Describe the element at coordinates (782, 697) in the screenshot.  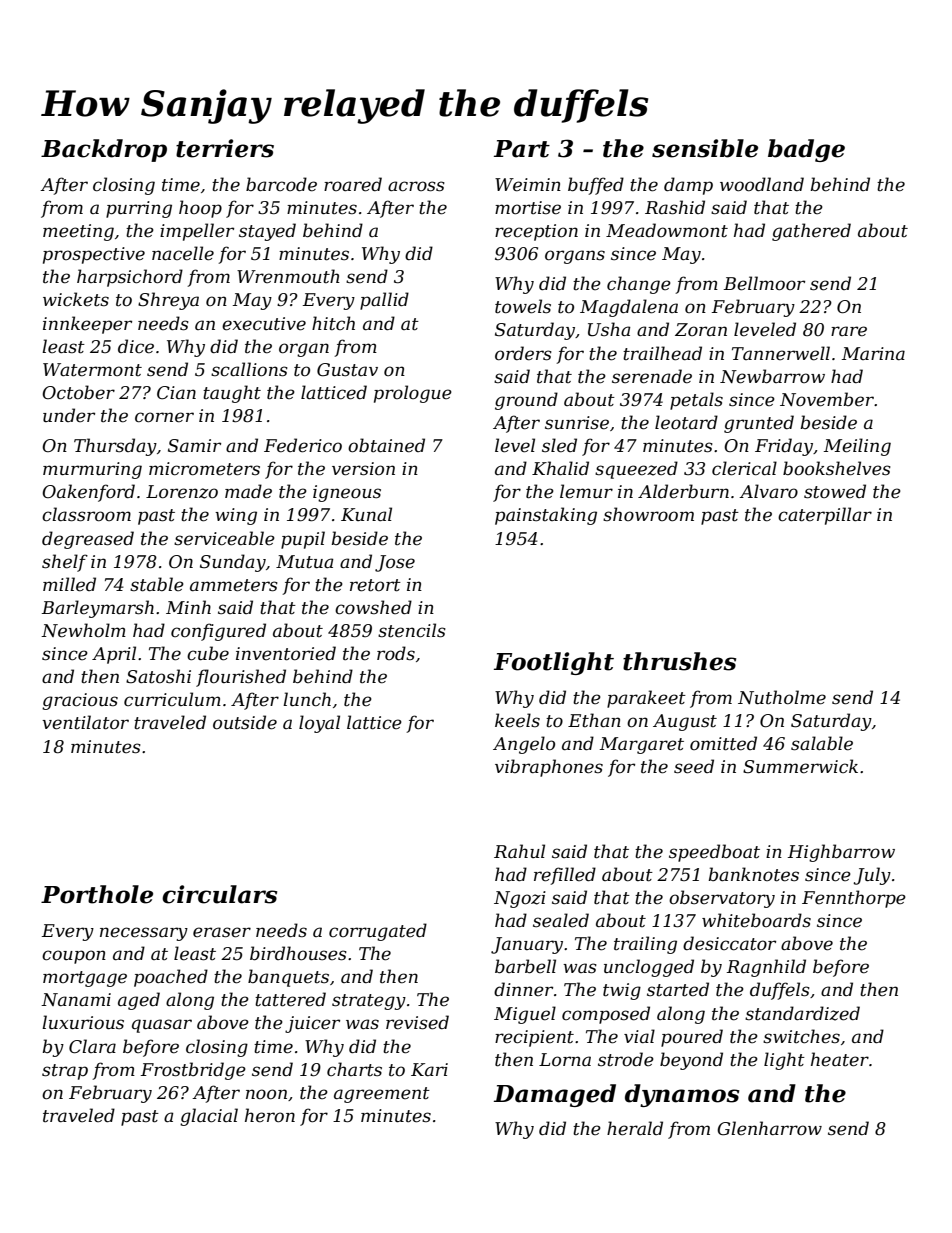
I see `Nutholme` at that location.
